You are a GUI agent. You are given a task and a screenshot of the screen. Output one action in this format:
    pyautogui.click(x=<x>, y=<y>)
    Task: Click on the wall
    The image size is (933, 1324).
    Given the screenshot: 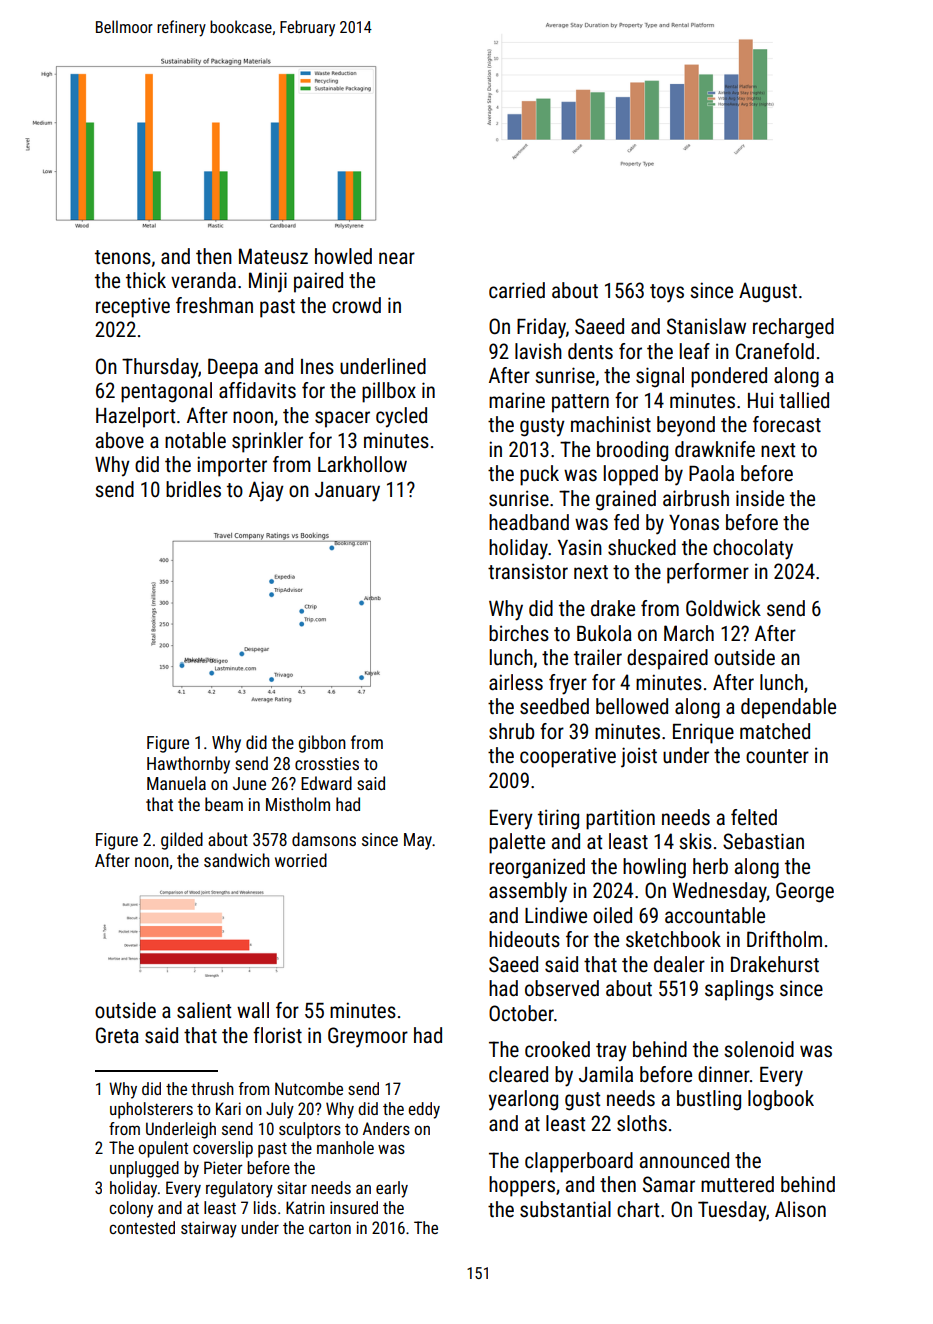 What is the action you would take?
    pyautogui.click(x=253, y=1010)
